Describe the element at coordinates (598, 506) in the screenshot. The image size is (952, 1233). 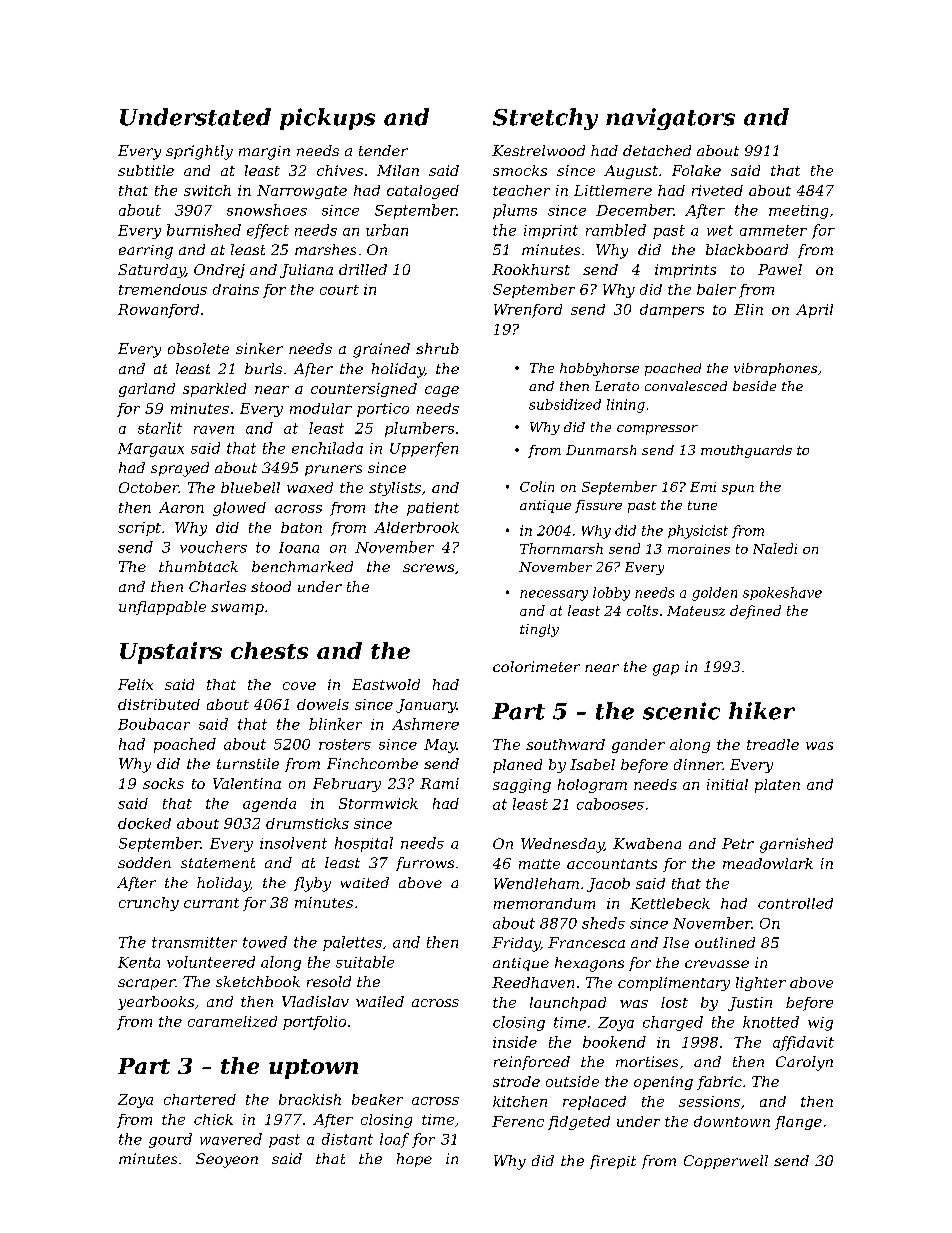
I see `fissure` at that location.
